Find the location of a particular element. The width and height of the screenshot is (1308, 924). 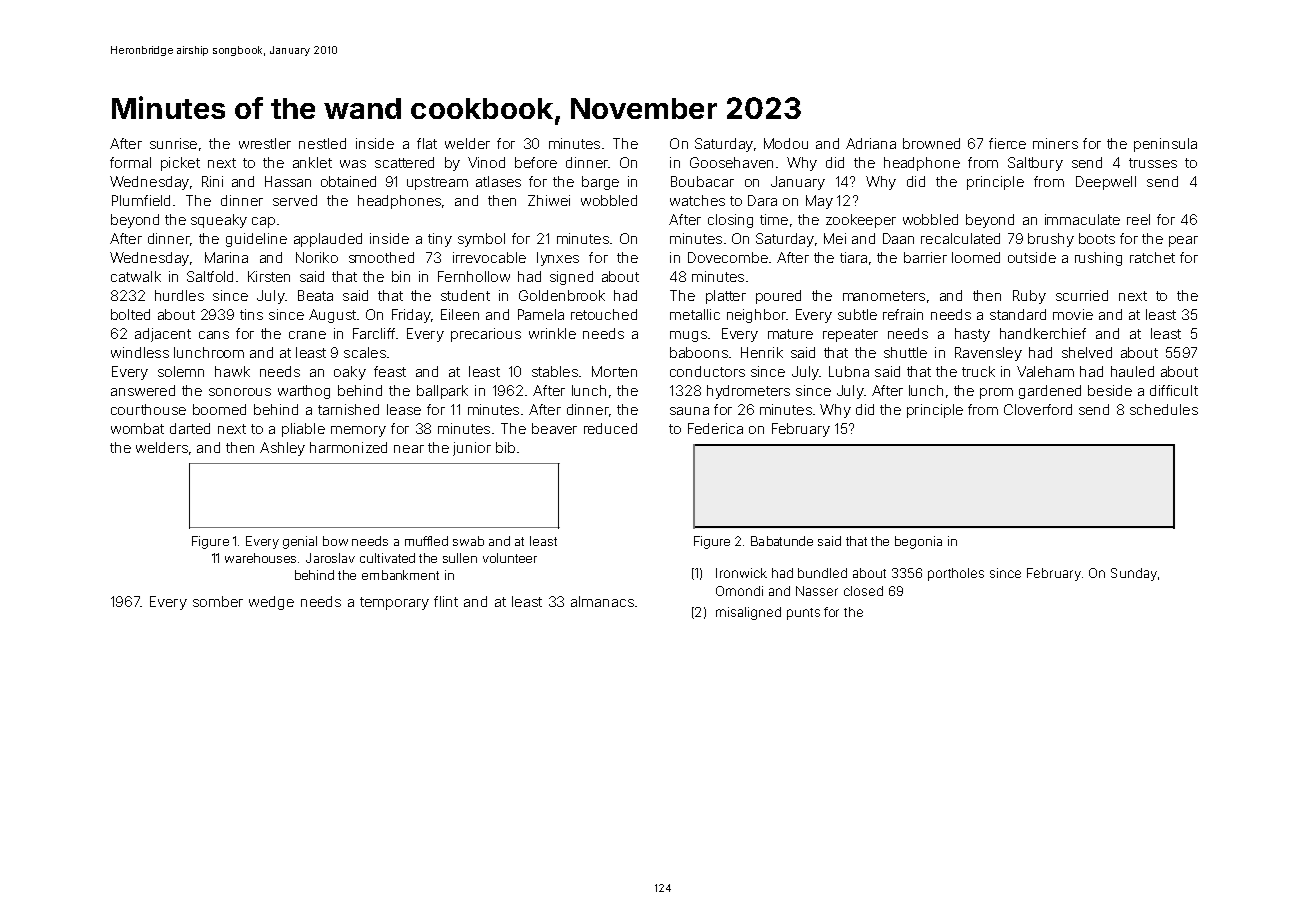

tins is located at coordinates (251, 314).
